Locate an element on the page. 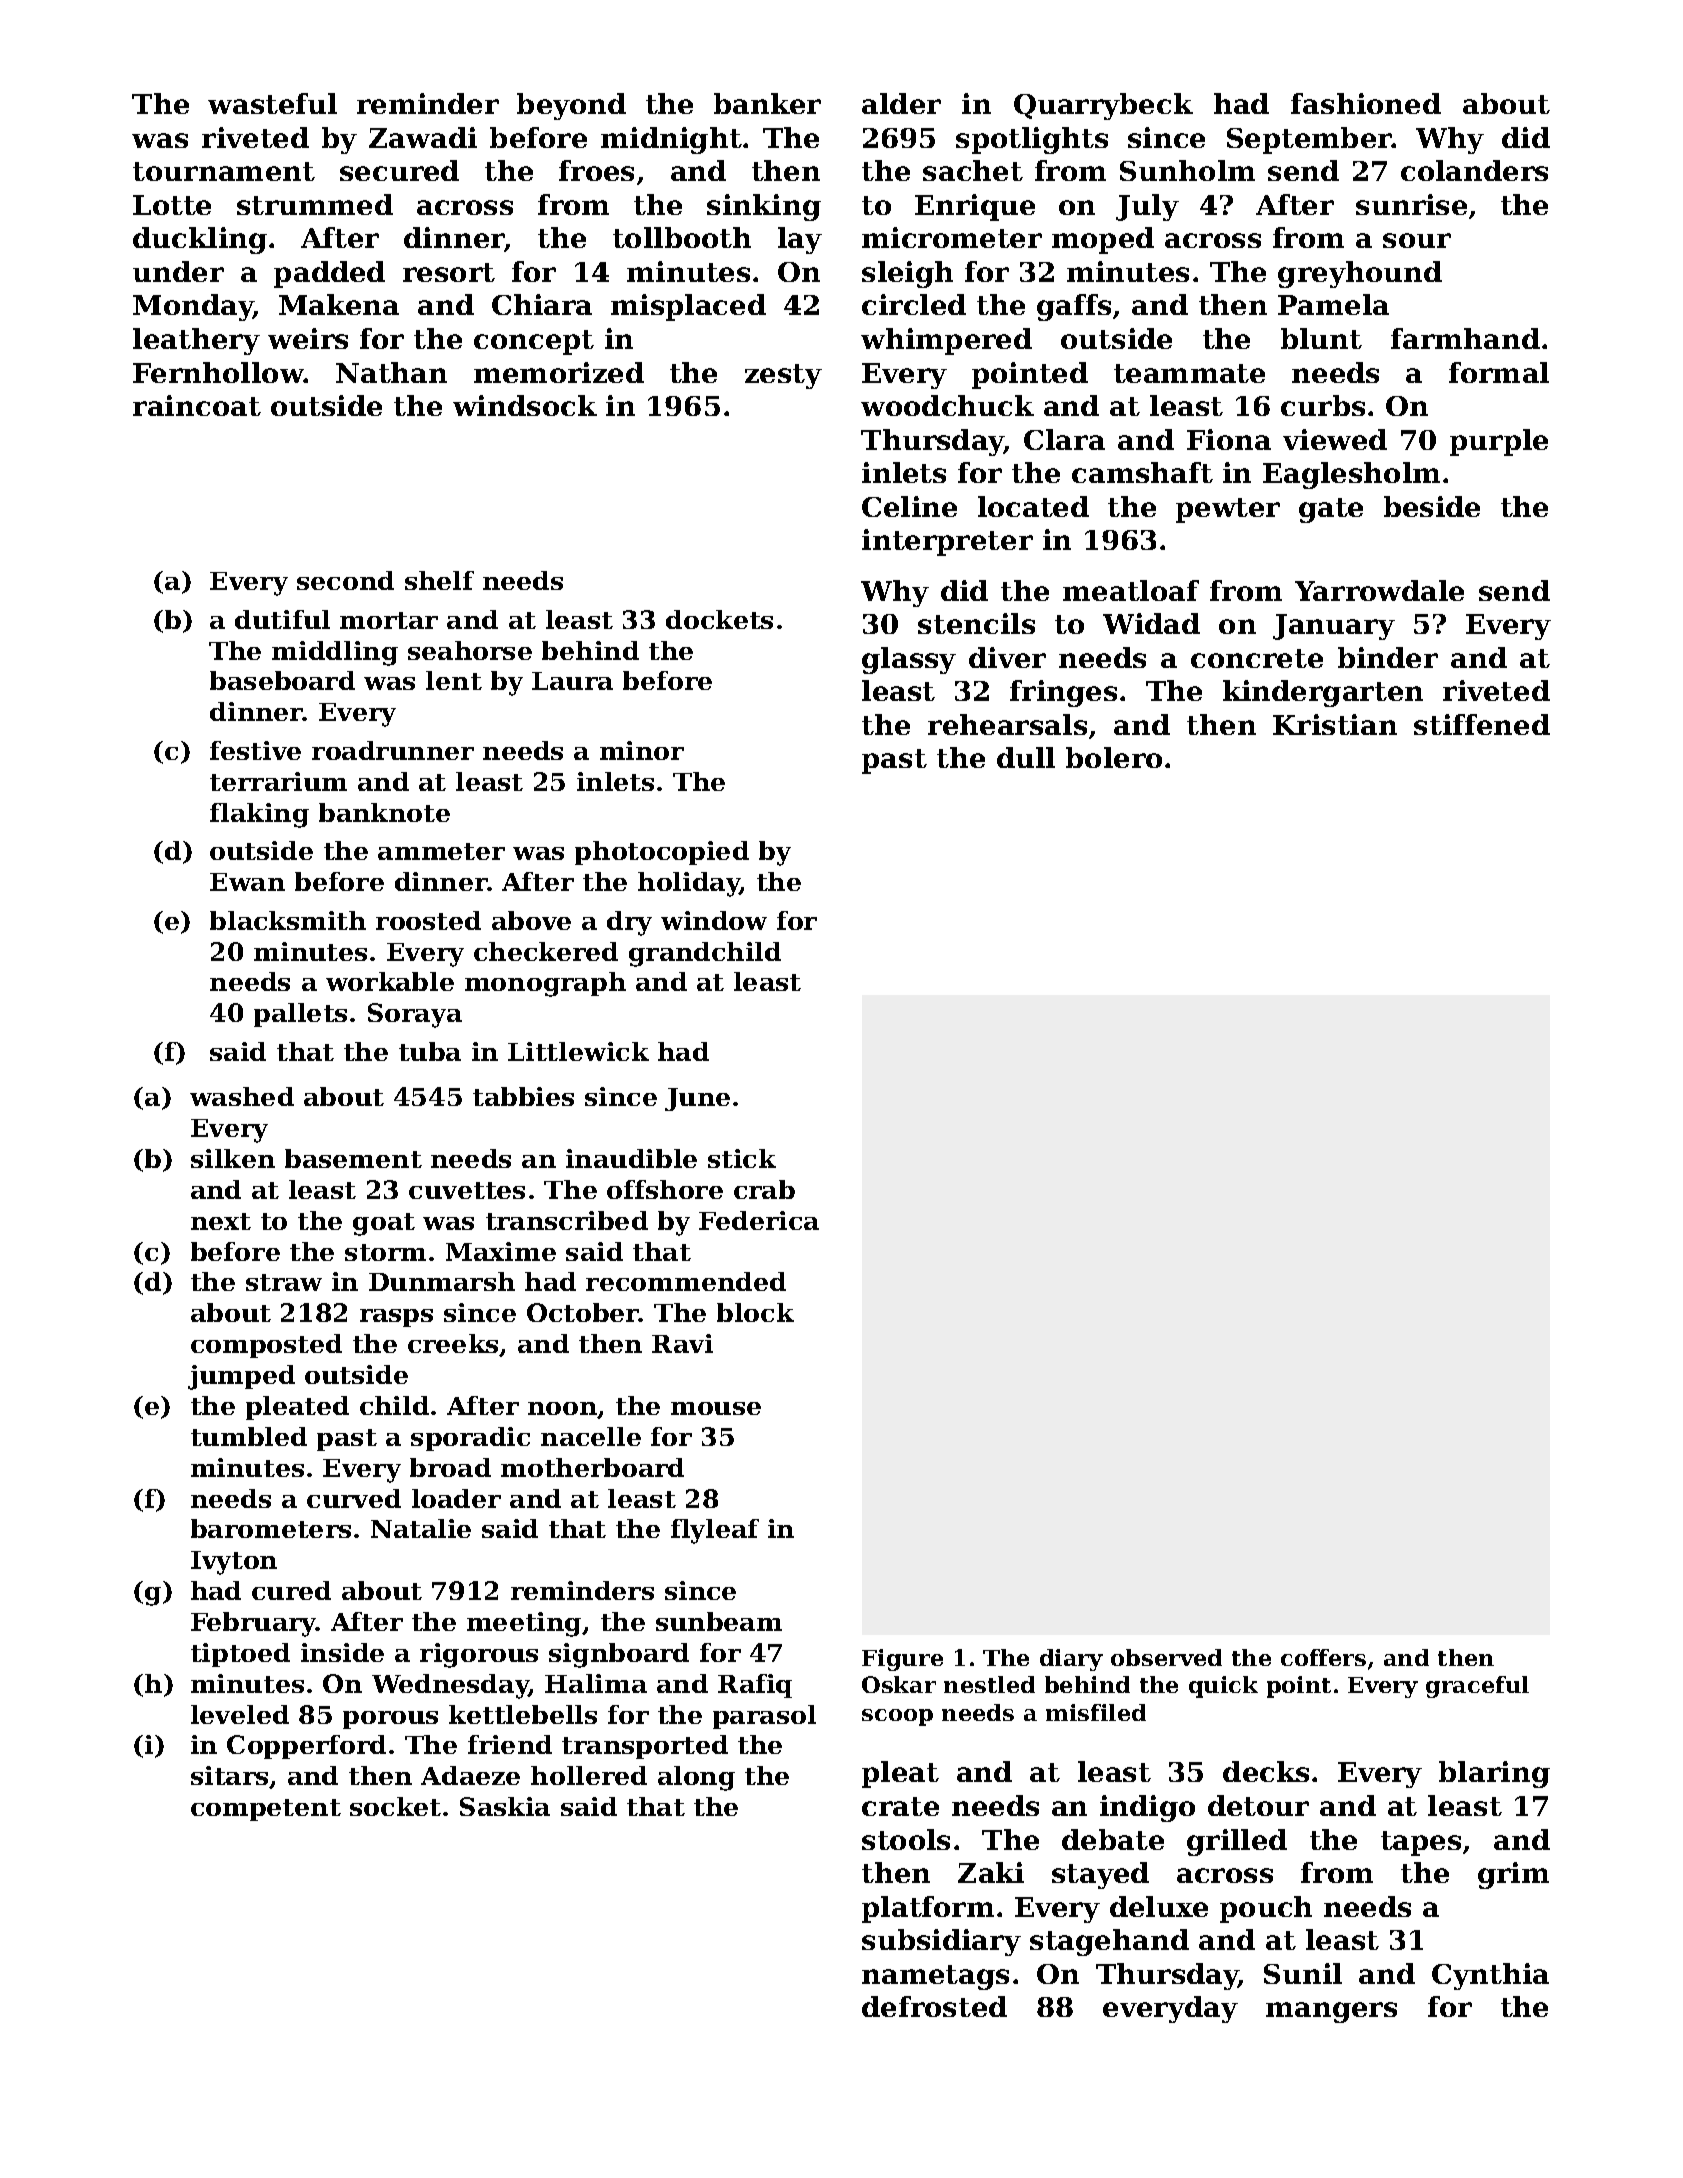 This image has width=1683, height=2178. formal is located at coordinates (1499, 372).
